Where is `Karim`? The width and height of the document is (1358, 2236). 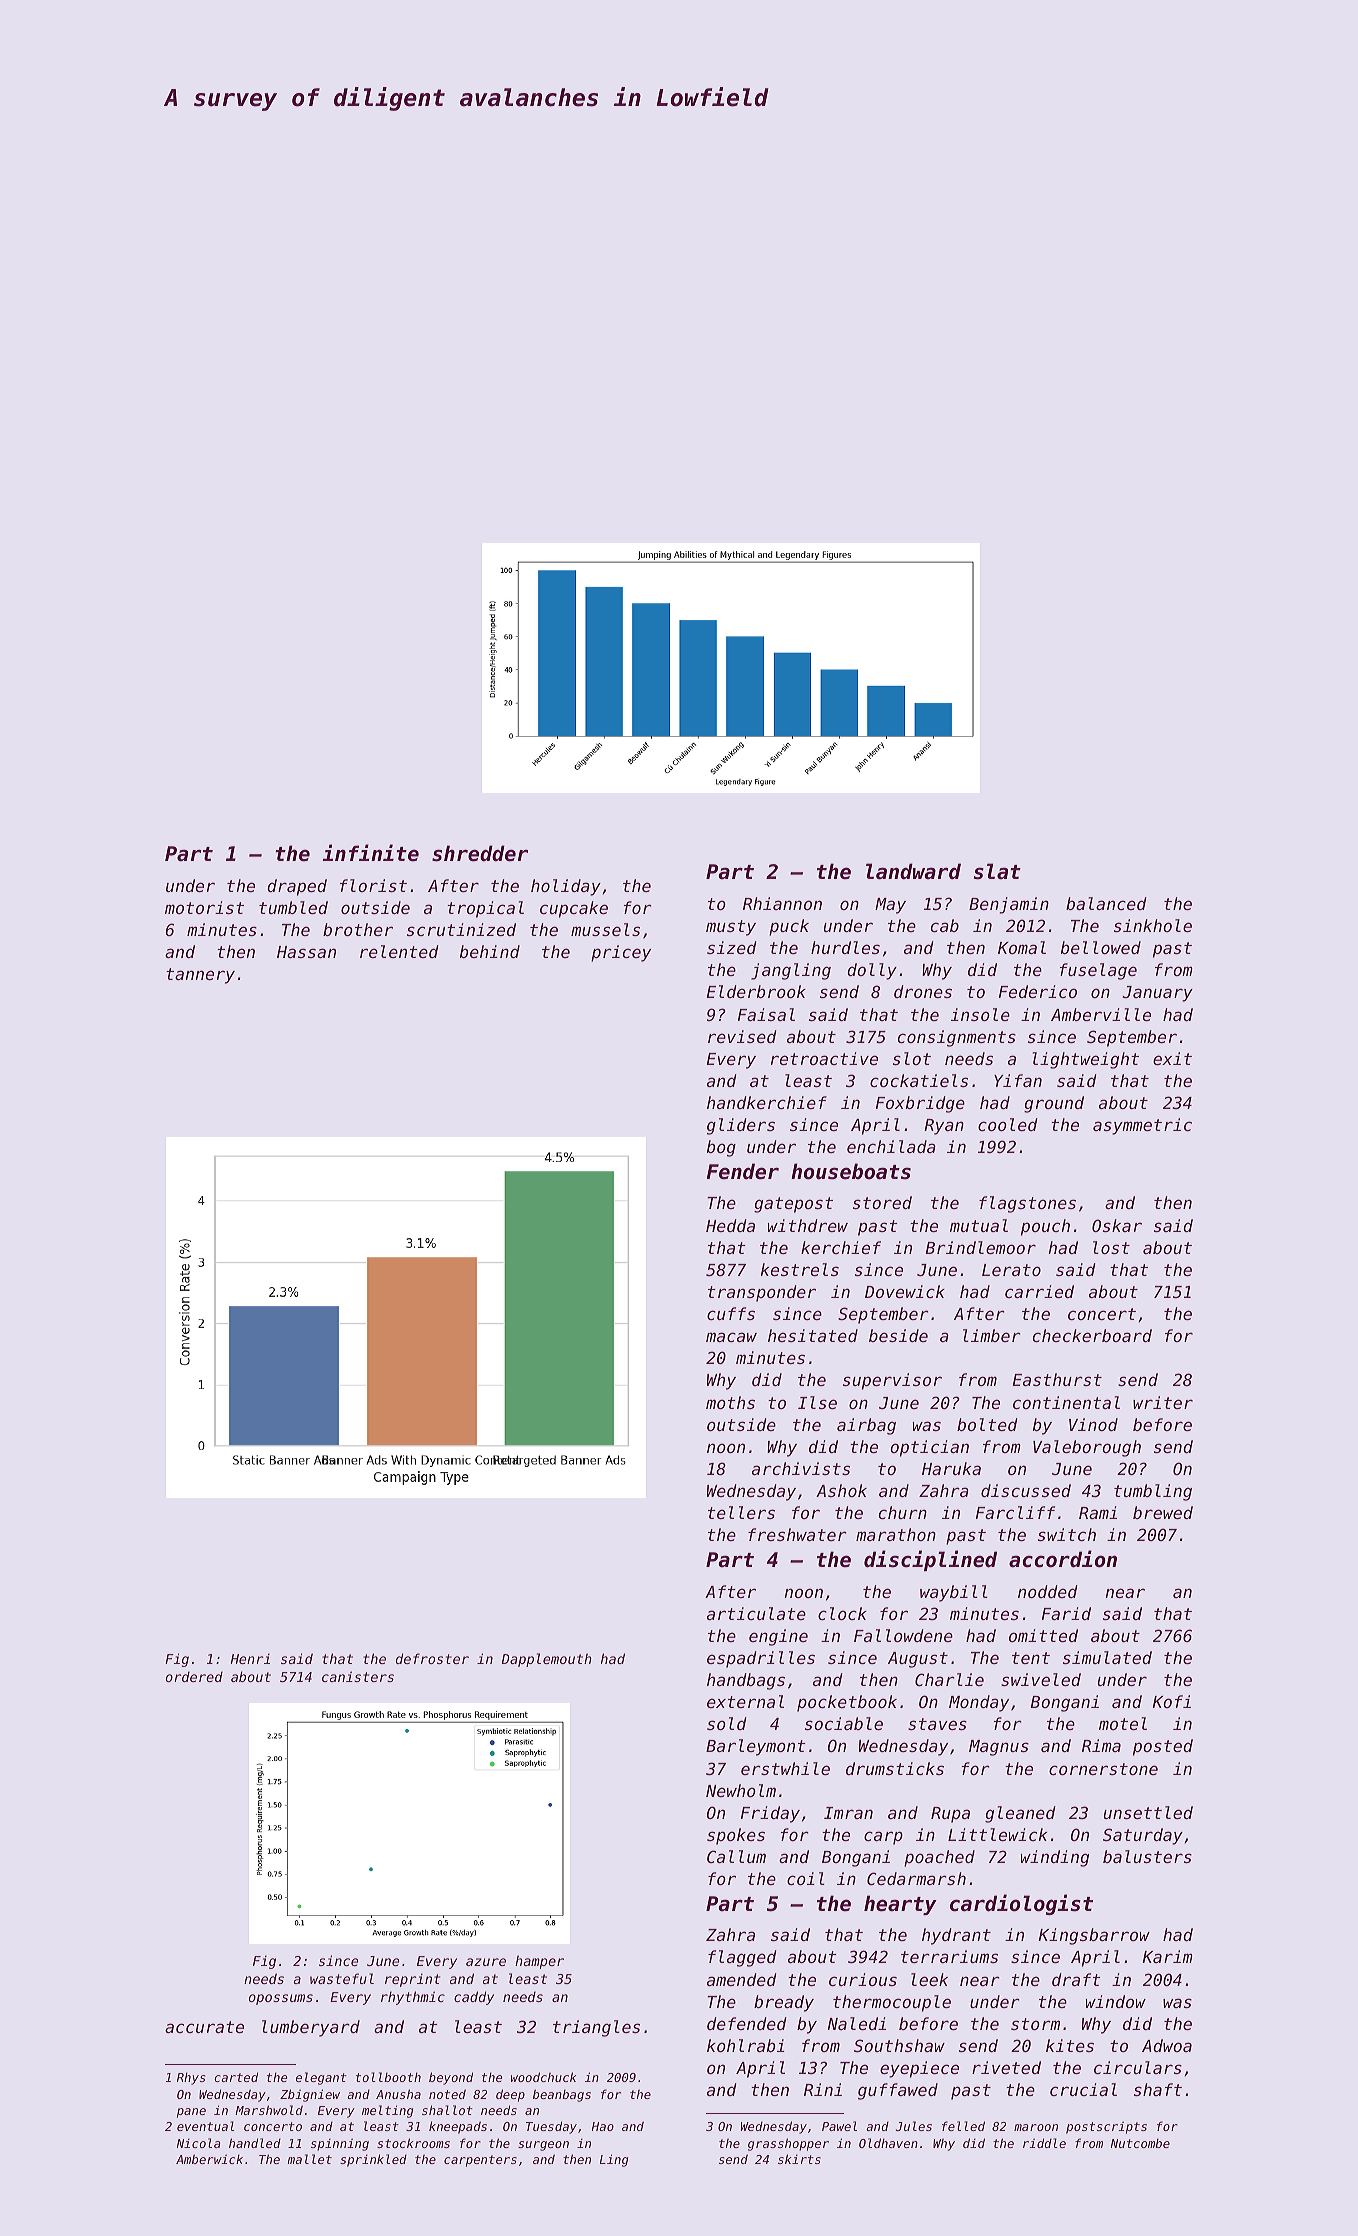 Karim is located at coordinates (1168, 1956).
